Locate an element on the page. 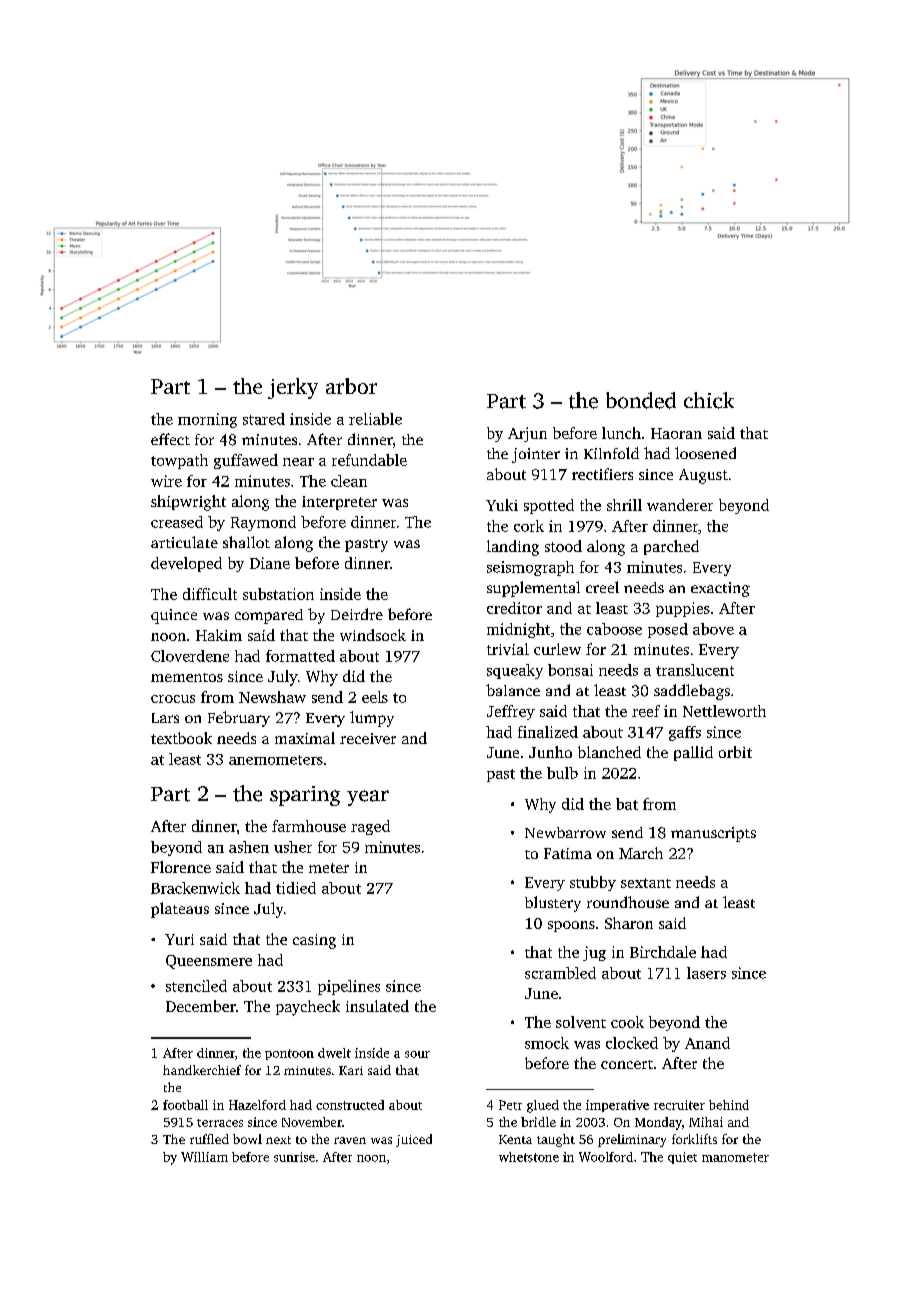 The image size is (924, 1311). manuscripts is located at coordinates (713, 834).
